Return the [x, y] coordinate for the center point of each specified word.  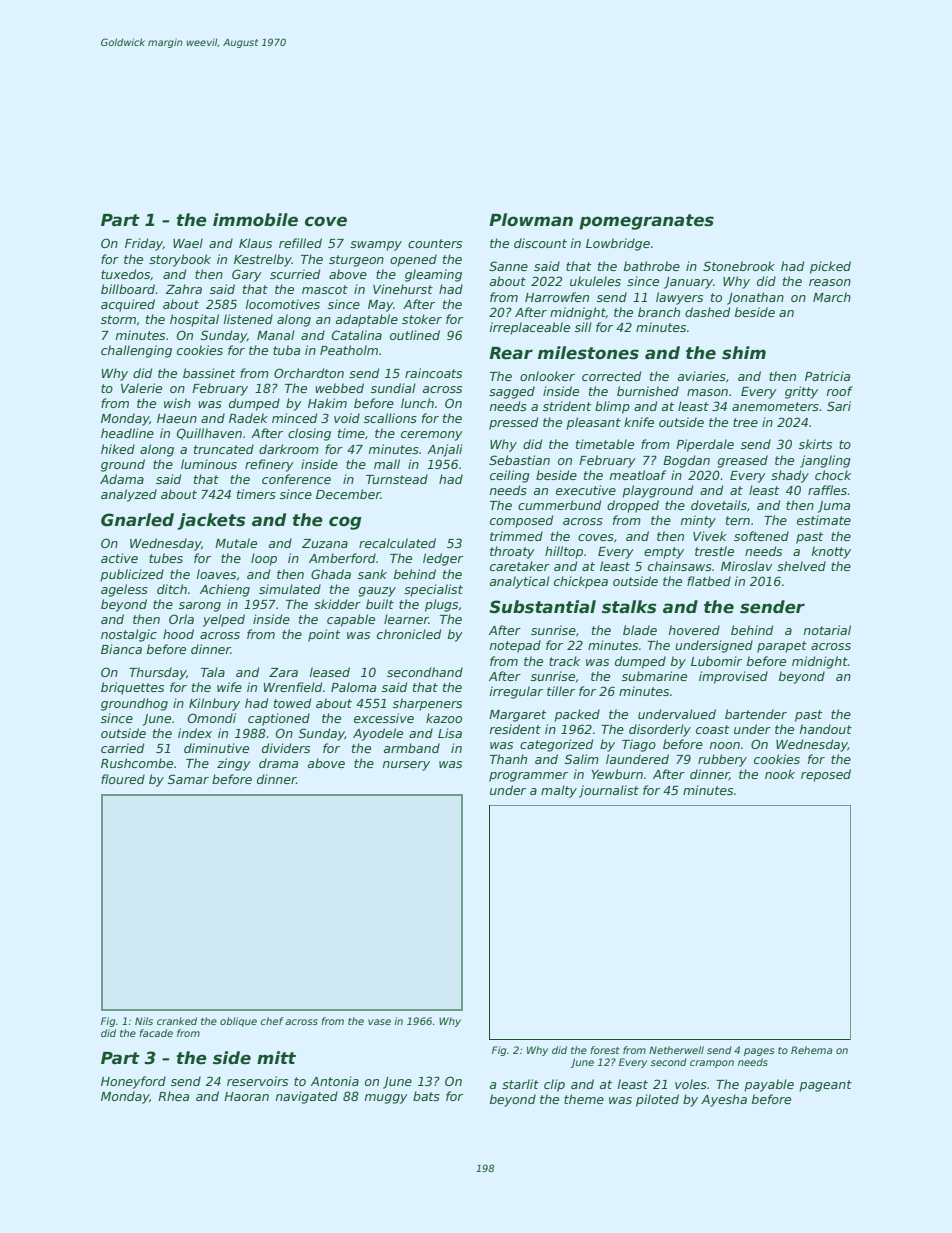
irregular [516, 692]
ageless [124, 590]
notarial [827, 630]
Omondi [212, 718]
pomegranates [646, 222]
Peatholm [349, 350]
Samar [188, 779]
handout [826, 729]
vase [379, 1022]
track [564, 661]
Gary [247, 275]
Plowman [531, 220]
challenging [136, 351]
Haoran [246, 1096]
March [832, 297]
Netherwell [676, 1050]
